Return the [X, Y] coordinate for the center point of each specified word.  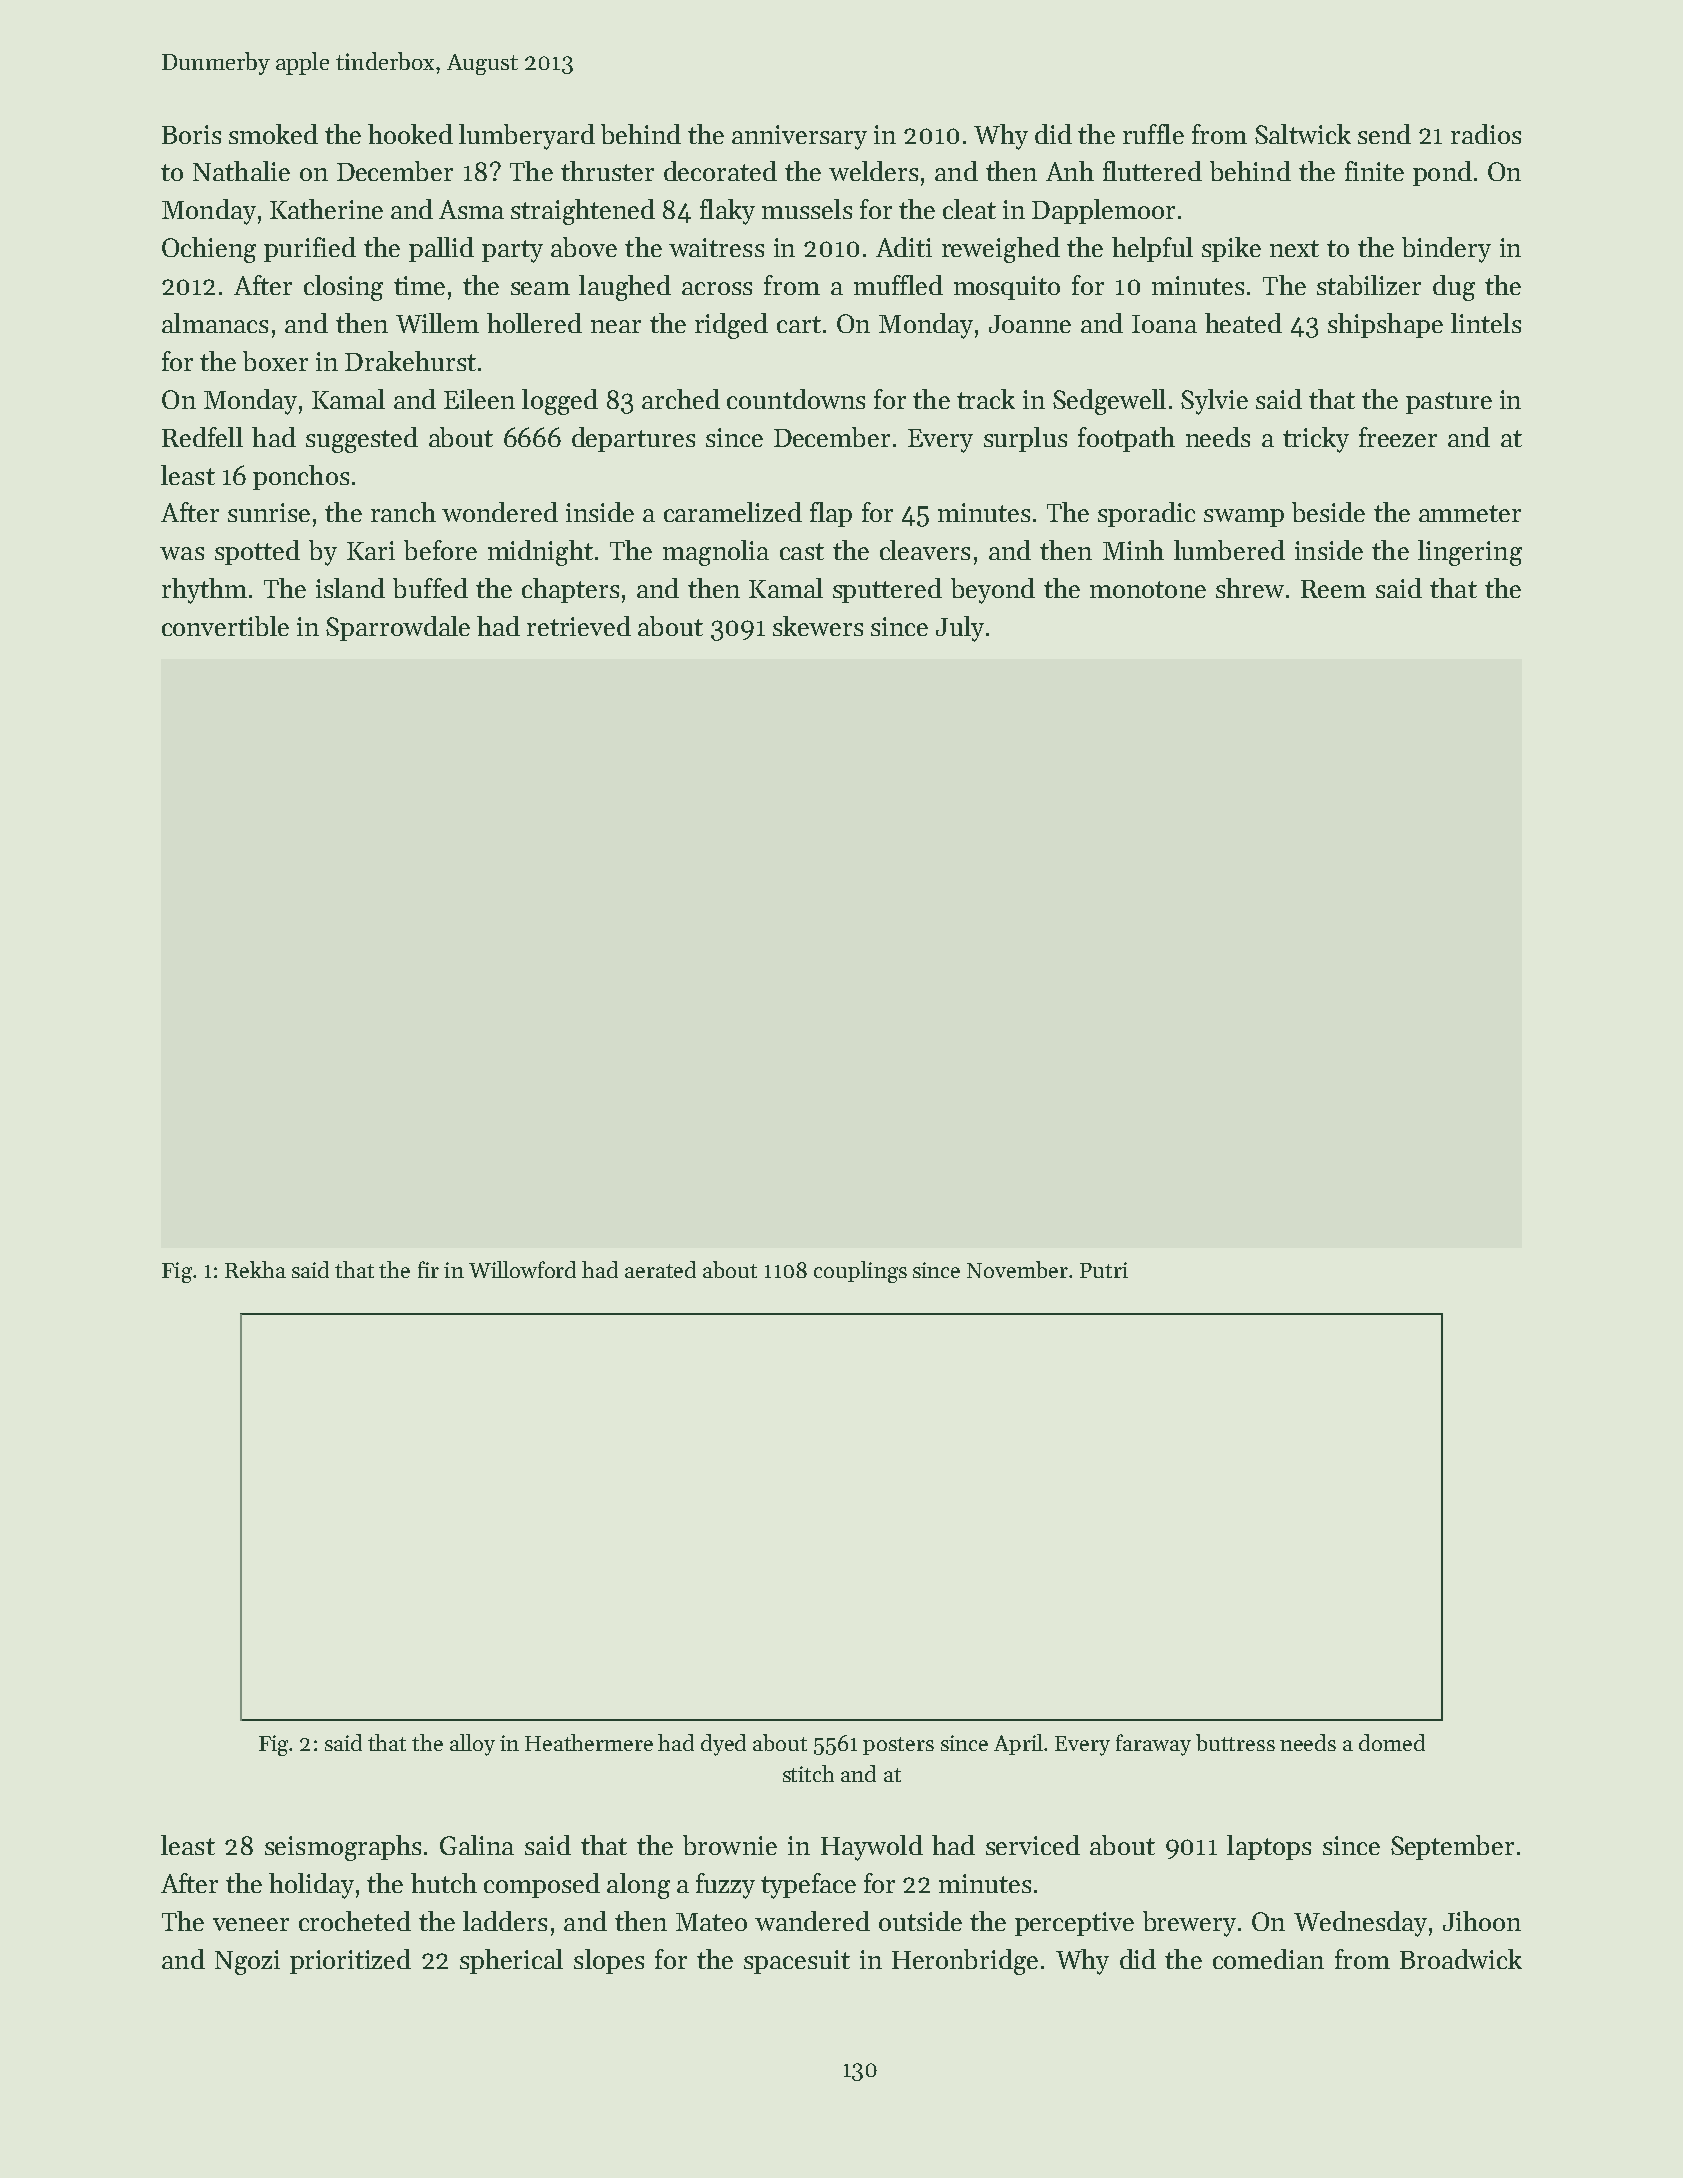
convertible [225, 626]
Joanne [1030, 324]
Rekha [255, 1269]
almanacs [215, 323]
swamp [1244, 518]
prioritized [350, 1961]
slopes [609, 1961]
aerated [660, 1269]
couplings [860, 1272]
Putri [1104, 1270]
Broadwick [1461, 1959]
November [1017, 1269]
